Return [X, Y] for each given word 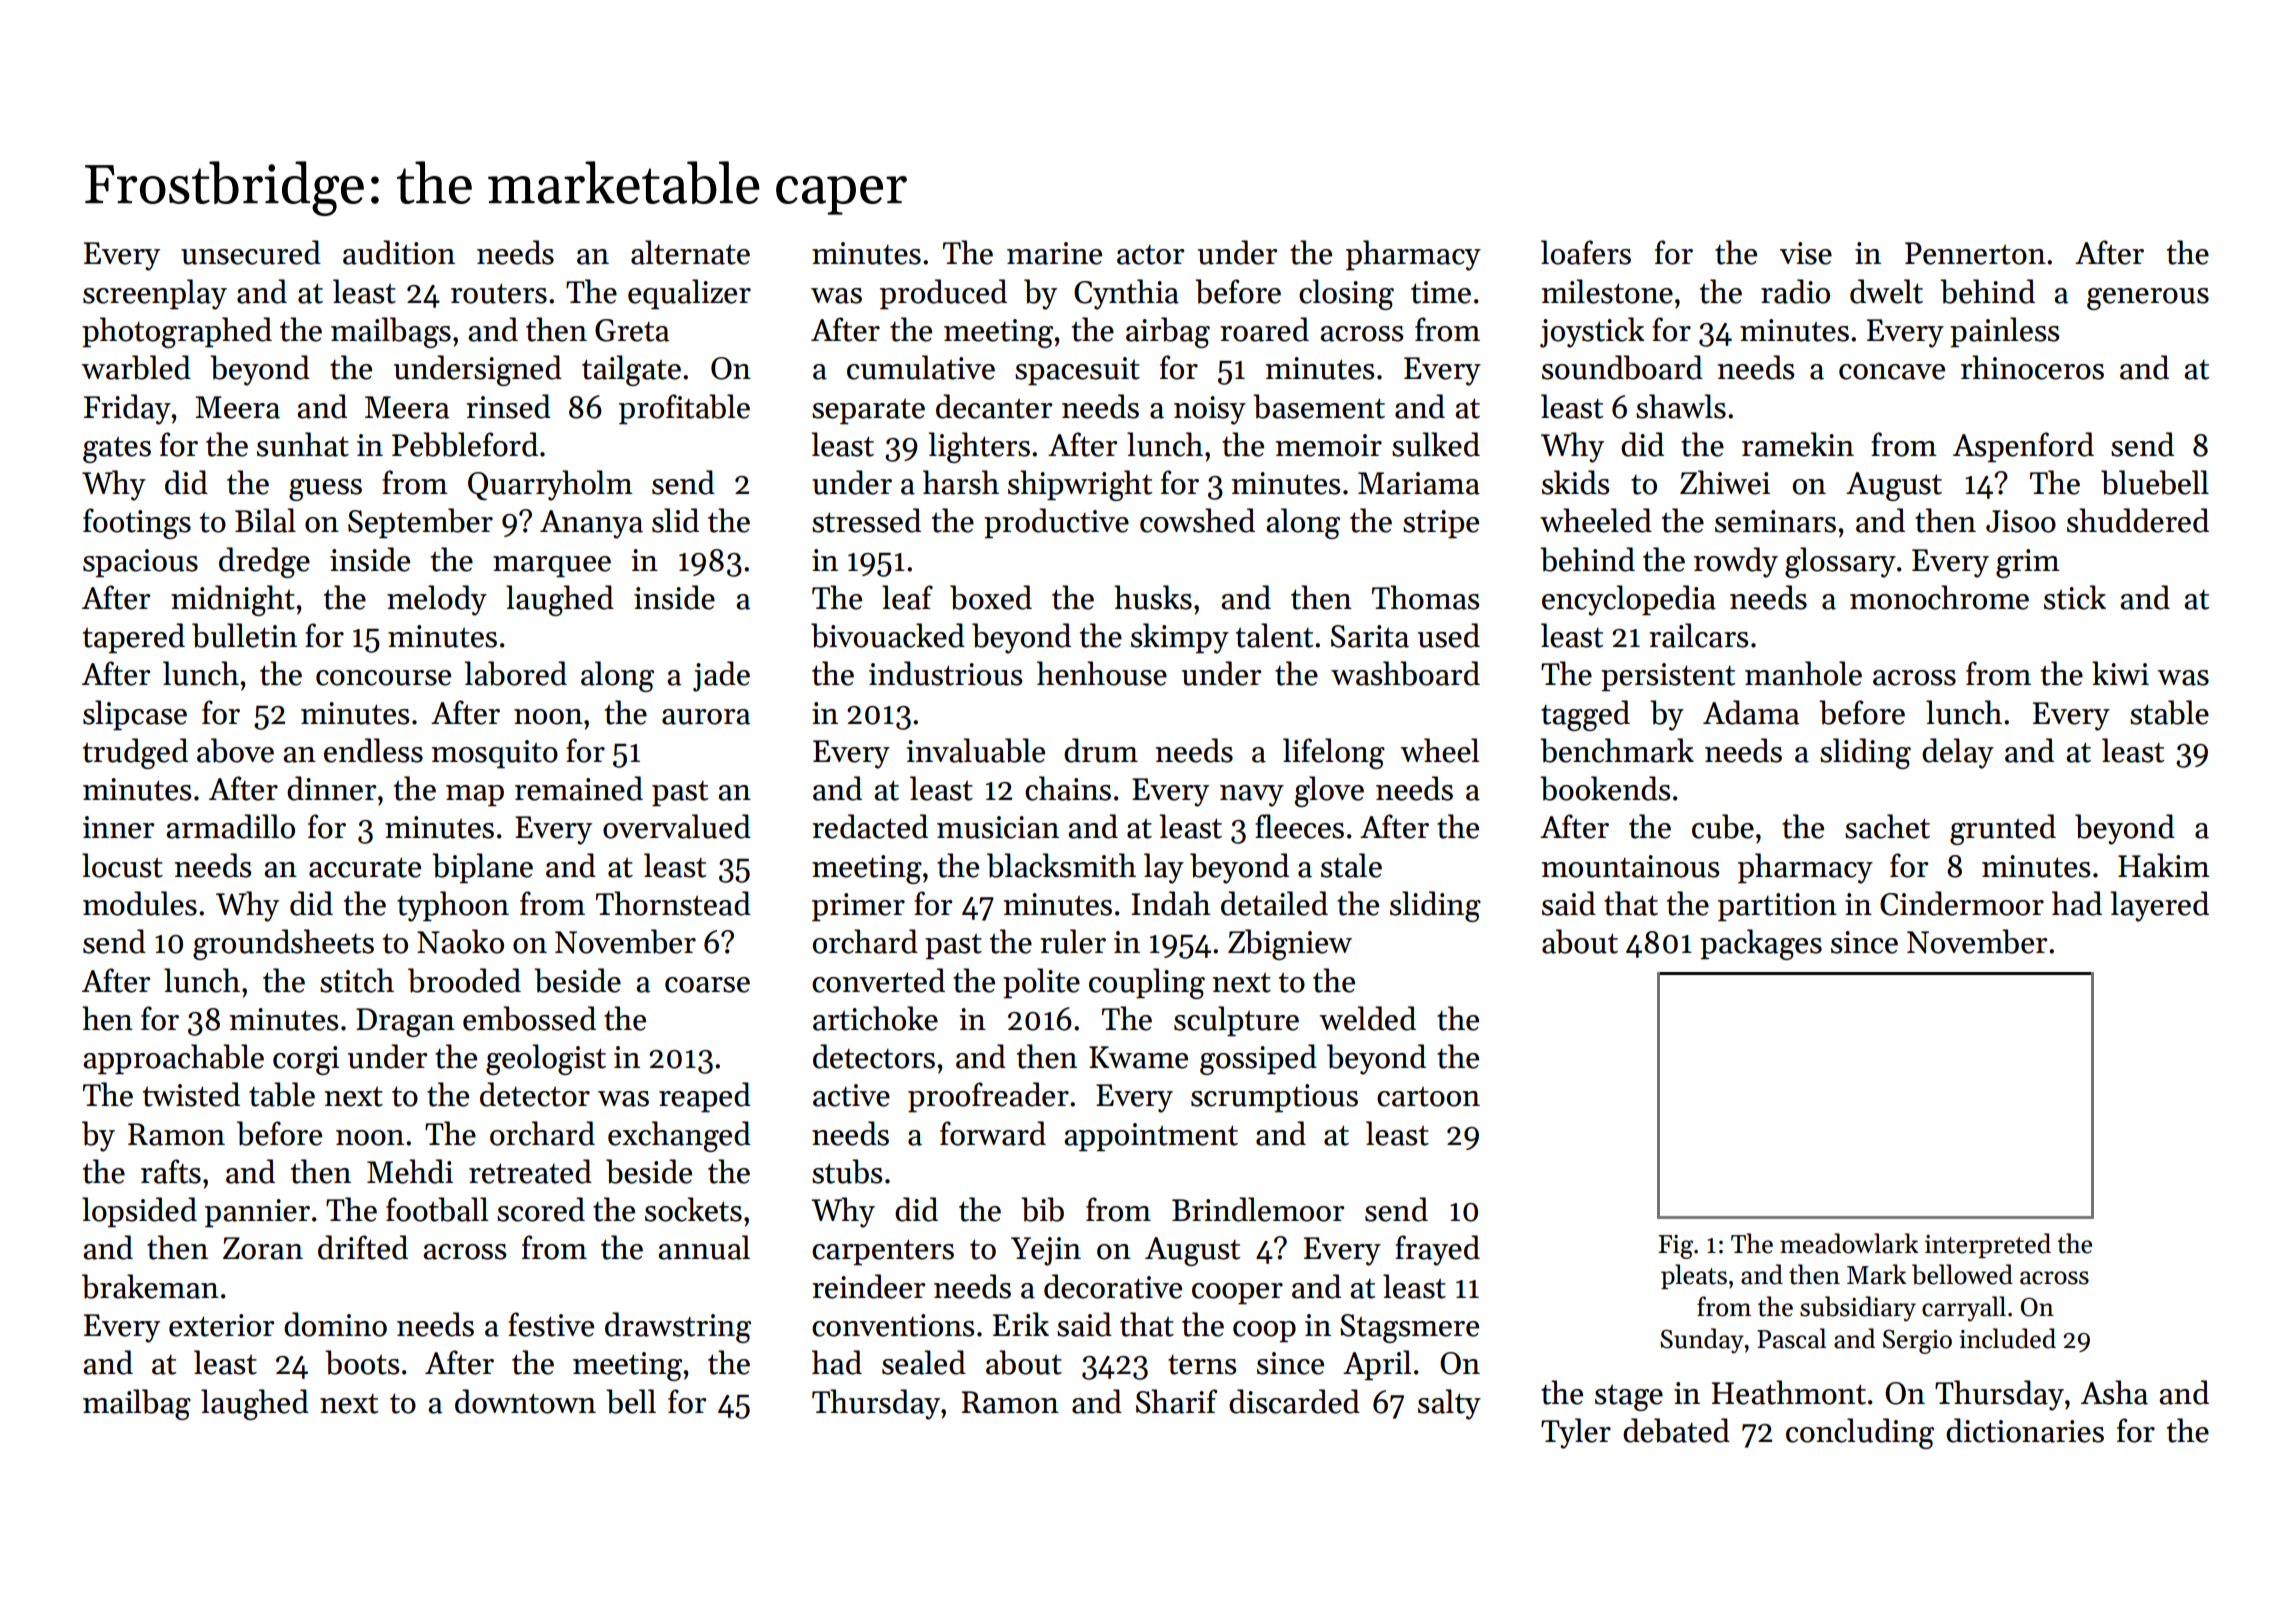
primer [858, 907]
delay [1958, 753]
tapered [134, 638]
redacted [870, 826]
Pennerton [1975, 253]
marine [1054, 253]
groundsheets [283, 944]
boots [362, 1362]
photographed [177, 332]
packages [1761, 944]
